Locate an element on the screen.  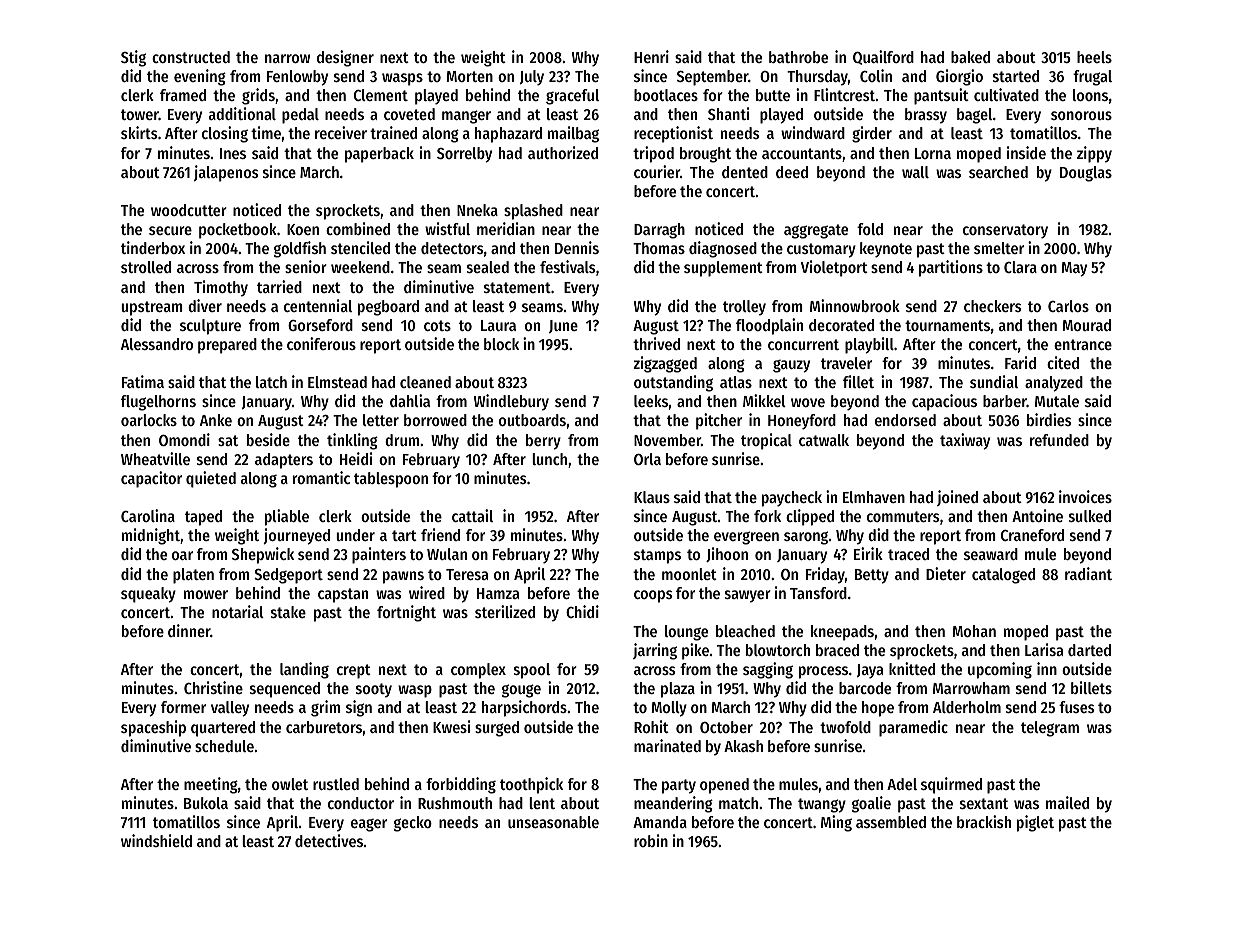
Klaus is located at coordinates (652, 497).
